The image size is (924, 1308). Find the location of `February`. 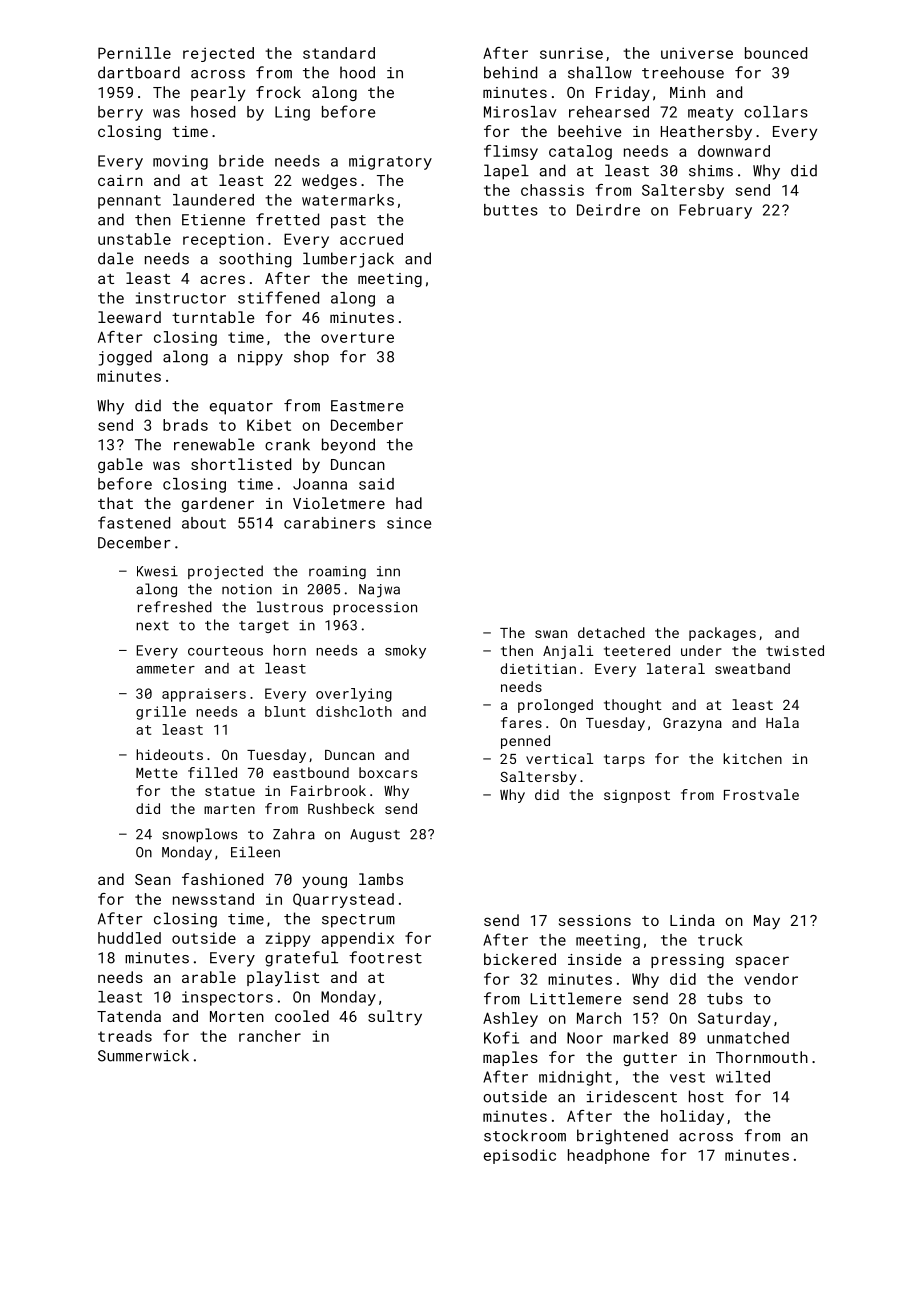

February is located at coordinates (715, 211).
